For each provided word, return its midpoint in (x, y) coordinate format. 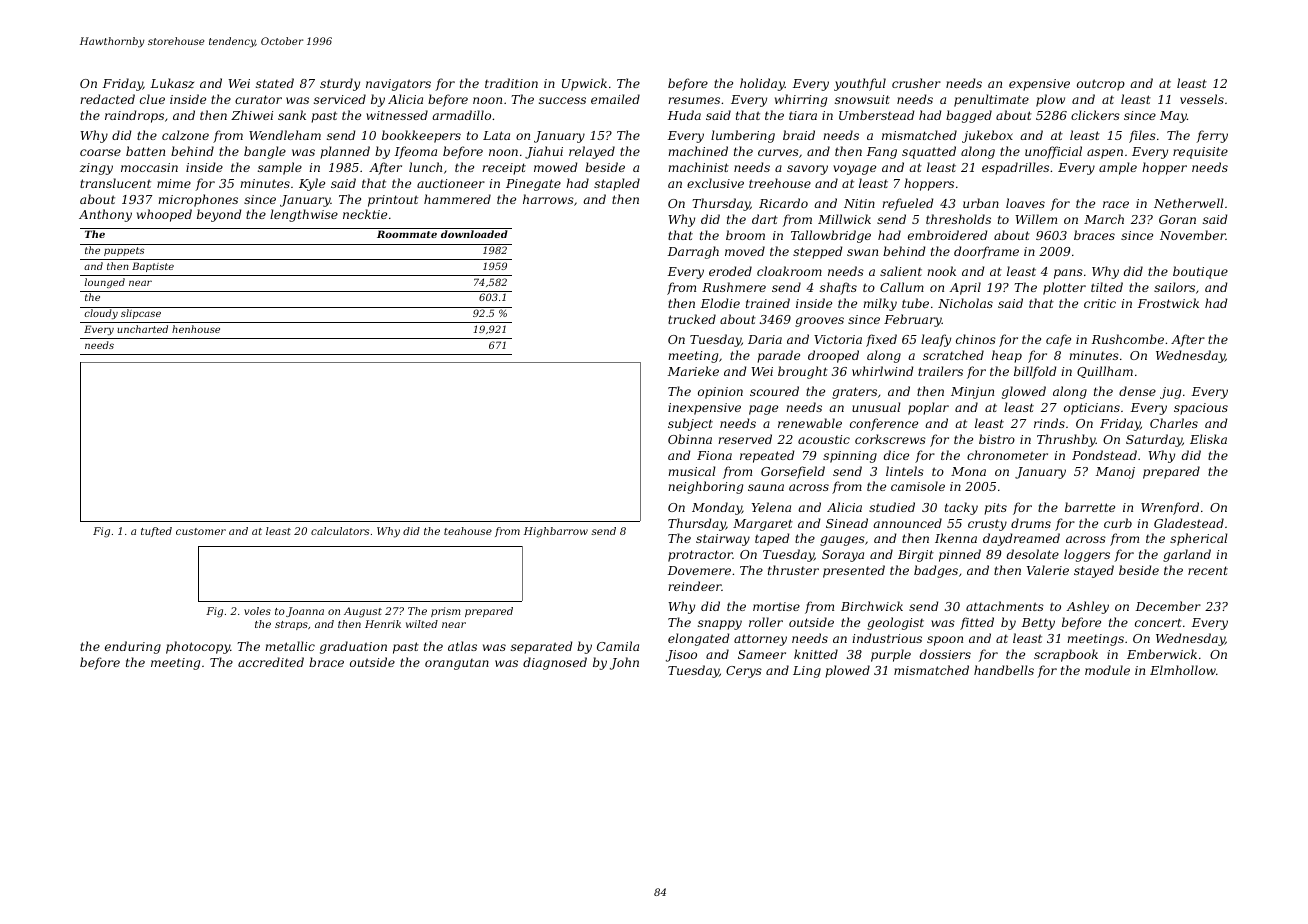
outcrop (1101, 85)
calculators (340, 531)
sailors (1174, 287)
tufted (156, 532)
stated (275, 83)
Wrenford (1170, 508)
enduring (133, 647)
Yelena (771, 507)
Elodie (720, 303)
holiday (762, 84)
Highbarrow (556, 532)
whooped (164, 215)
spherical (1199, 539)
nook (941, 271)
